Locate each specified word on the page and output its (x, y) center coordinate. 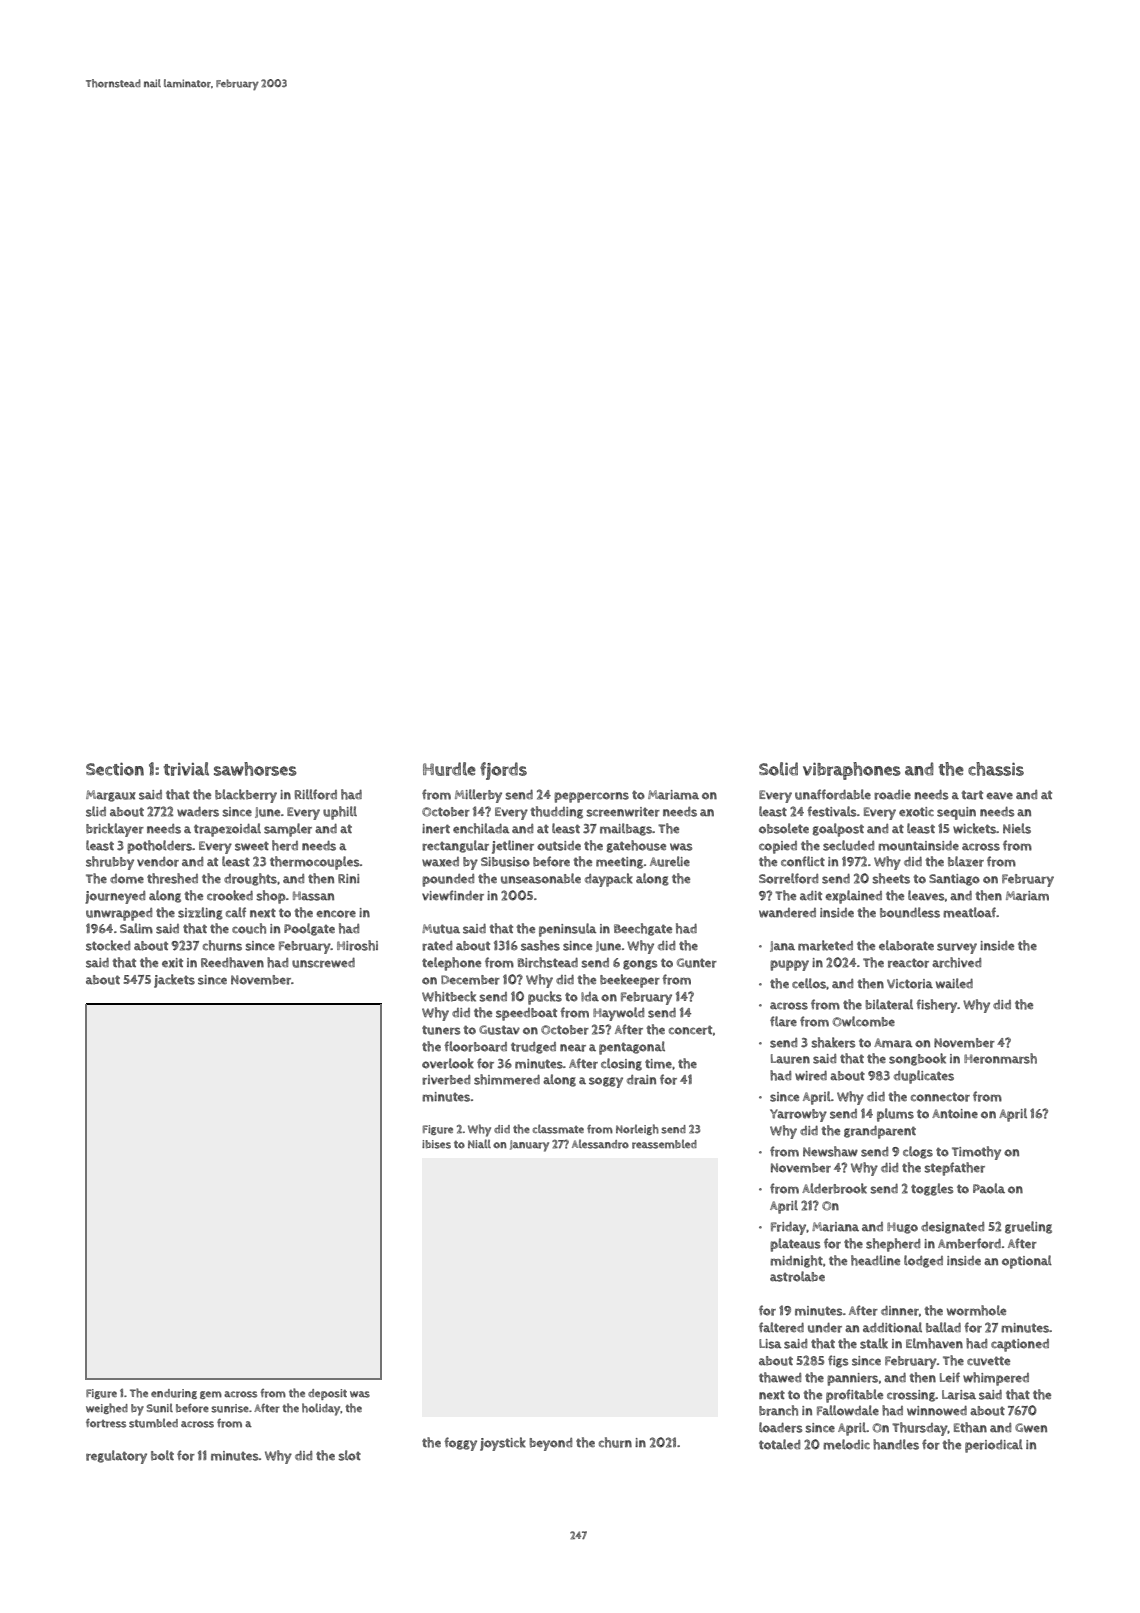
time (658, 1064)
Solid (778, 769)
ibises (436, 1144)
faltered (781, 1327)
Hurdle (449, 769)
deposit (327, 1394)
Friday (789, 1228)
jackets (174, 981)
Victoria (910, 984)
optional (1027, 1262)
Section (115, 769)
